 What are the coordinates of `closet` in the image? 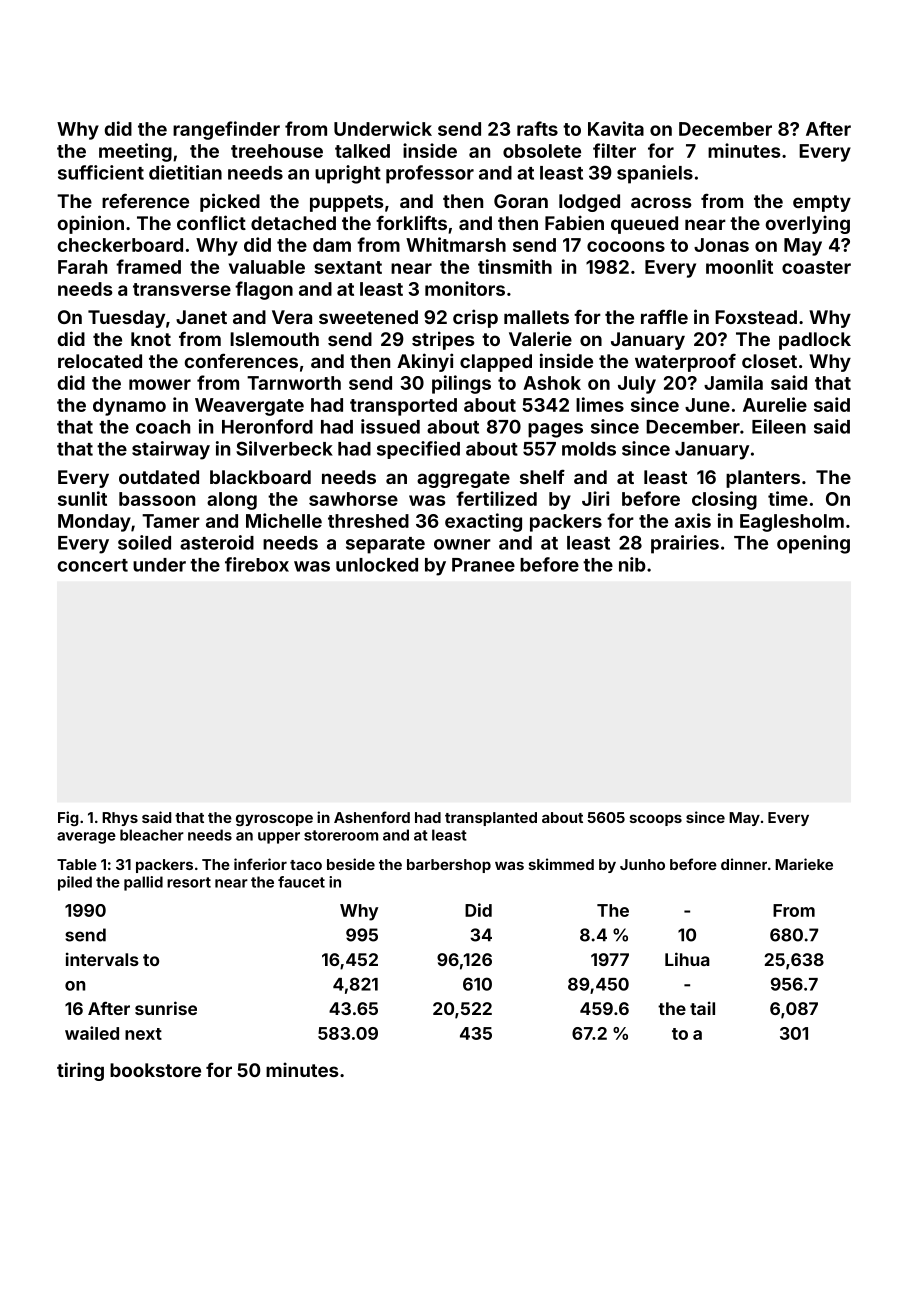 It's located at (769, 361).
